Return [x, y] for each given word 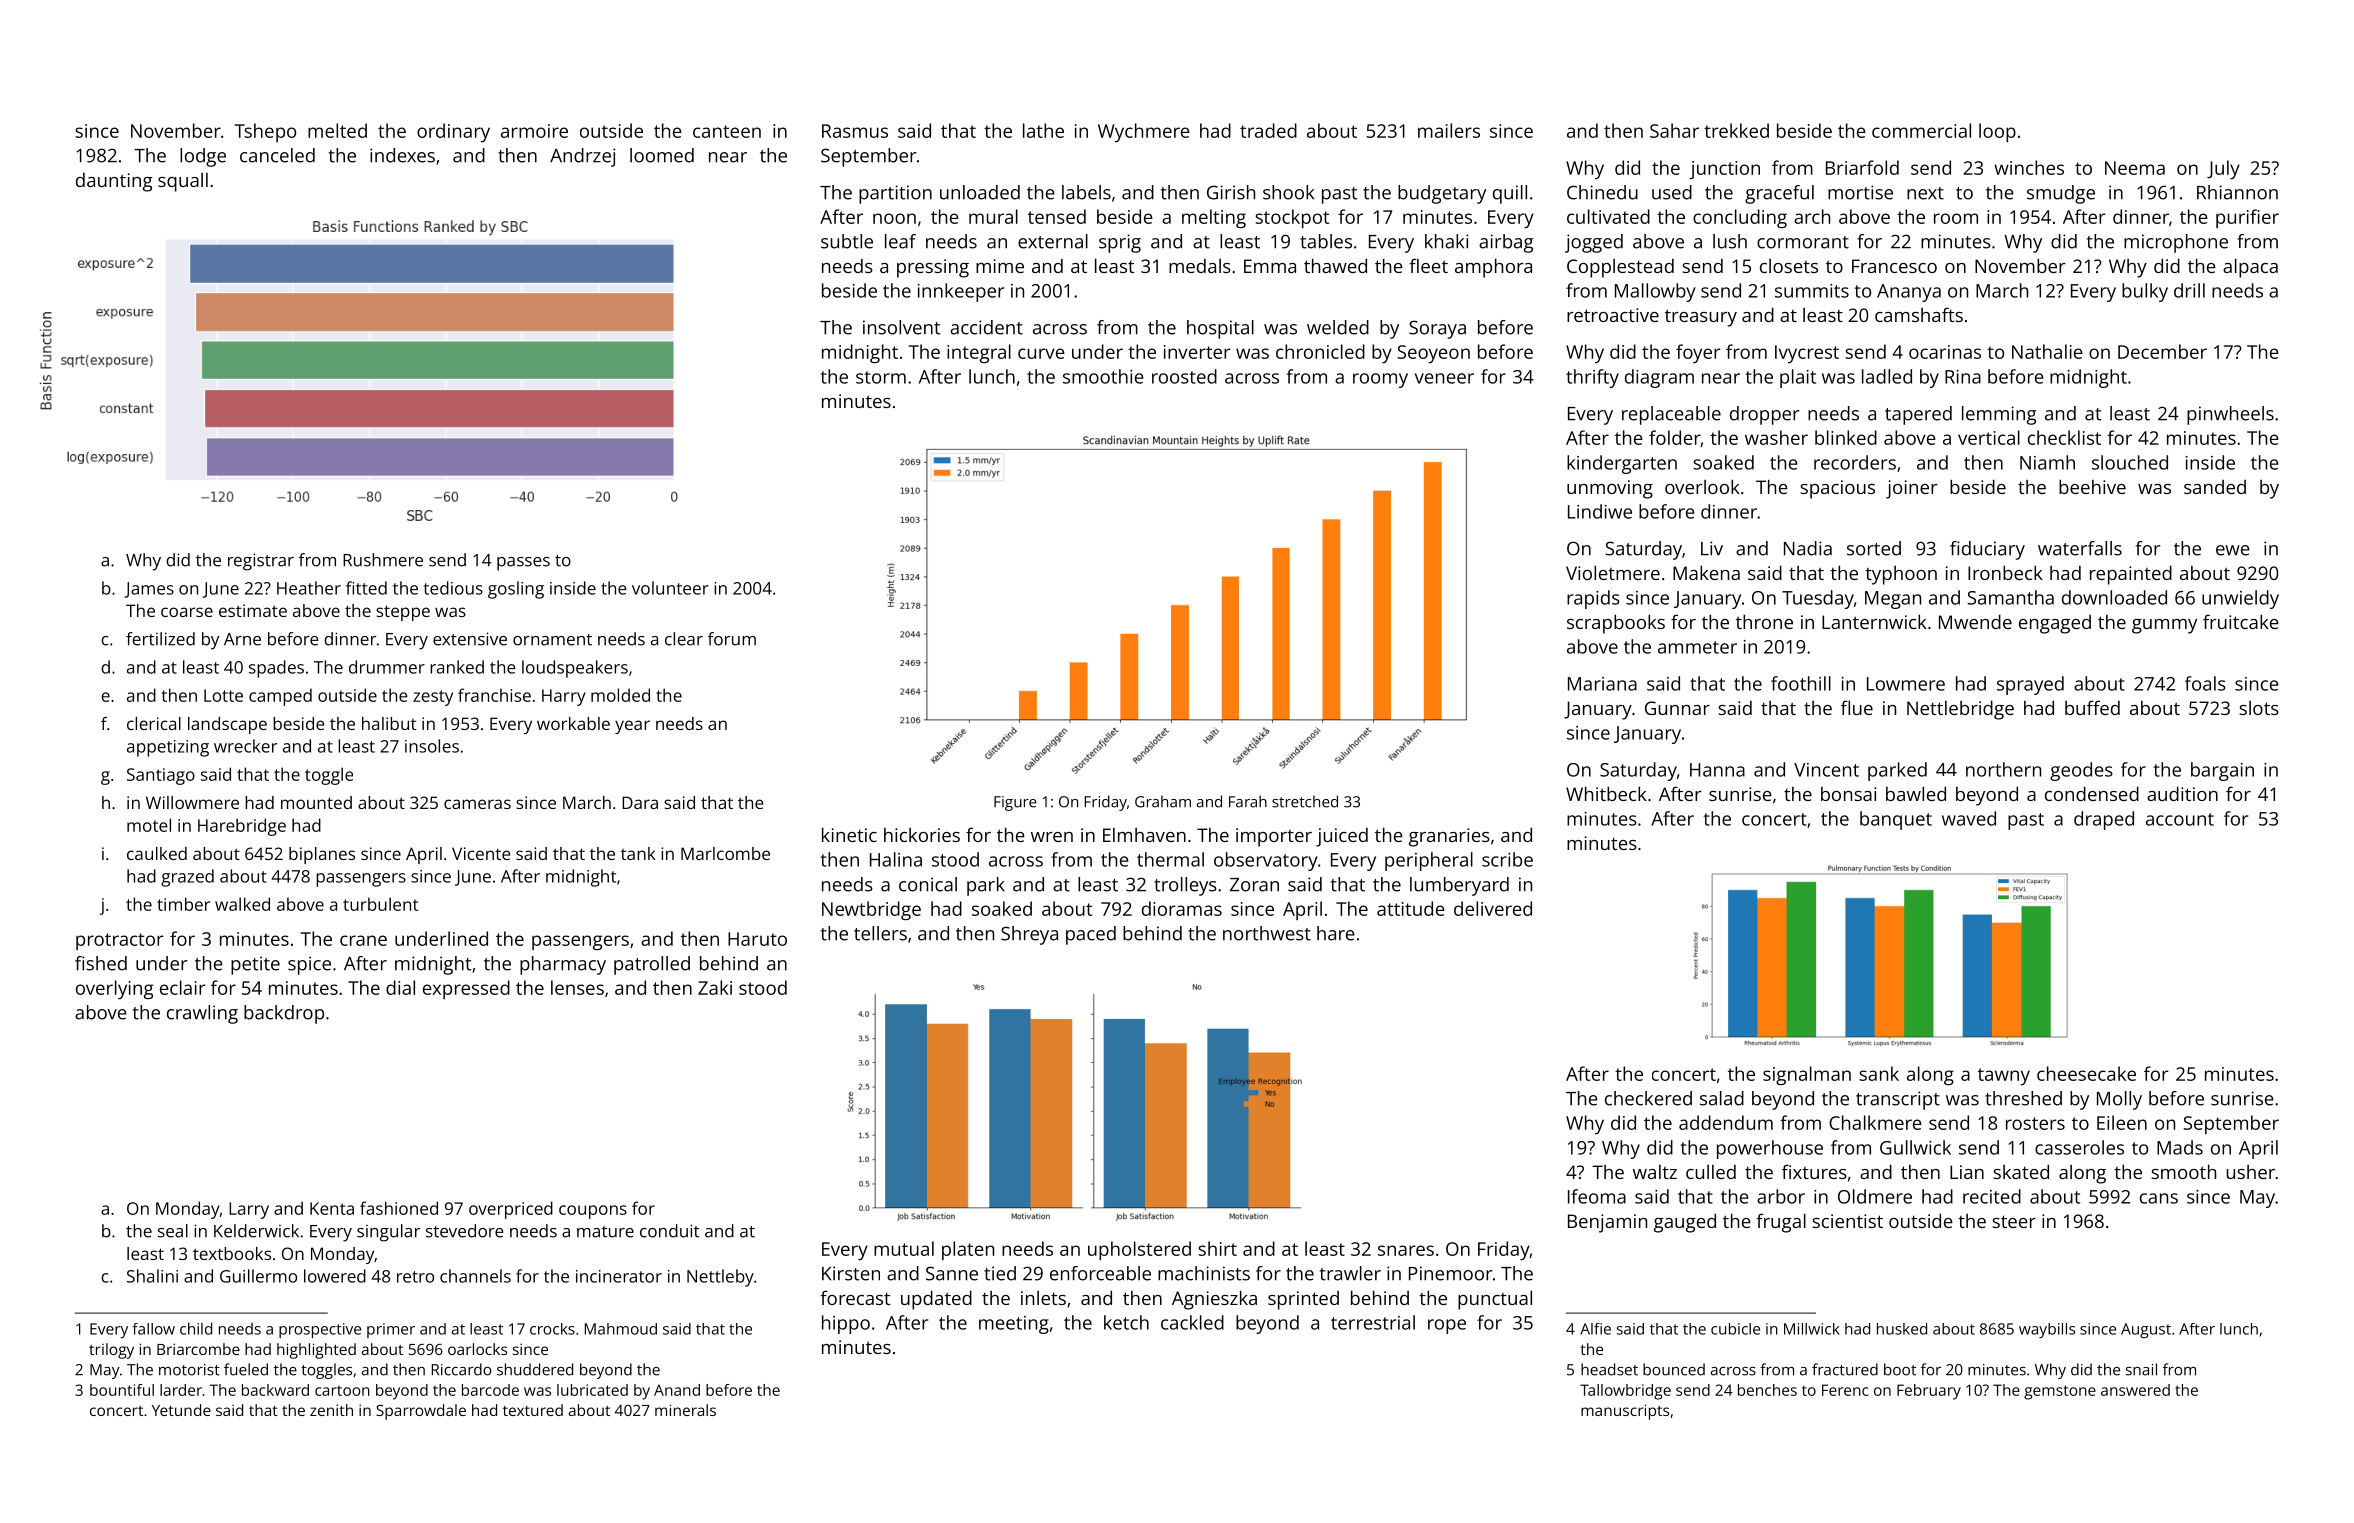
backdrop [284, 1014]
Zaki [715, 987]
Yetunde [181, 1410]
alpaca [2250, 268]
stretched [1305, 801]
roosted [1184, 376]
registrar [261, 562]
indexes [402, 155]
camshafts [1919, 314]
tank [638, 853]
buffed [2092, 707]
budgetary [1442, 194]
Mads [2180, 1147]
